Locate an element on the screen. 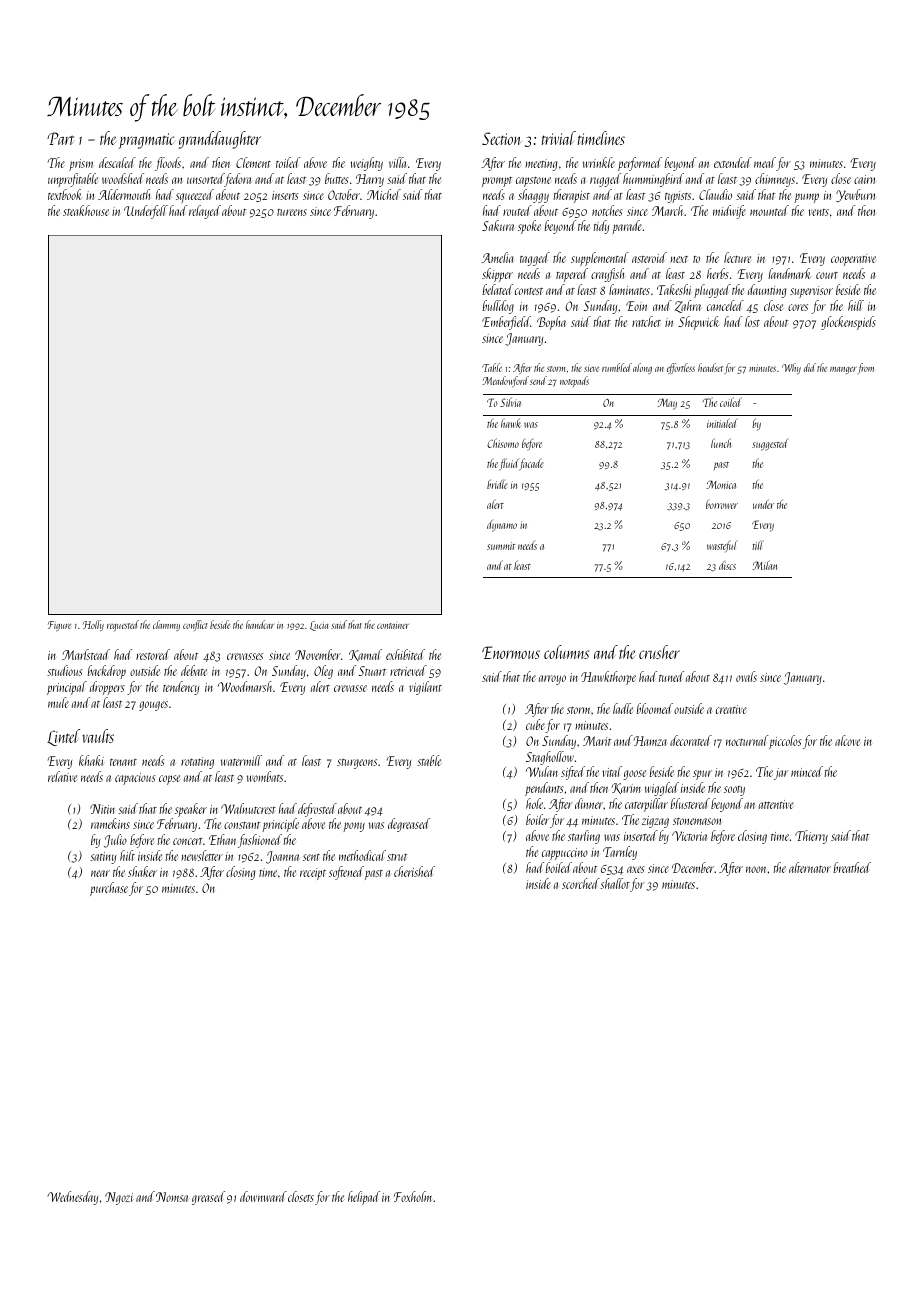 The image size is (924, 1308). villa is located at coordinates (397, 162).
